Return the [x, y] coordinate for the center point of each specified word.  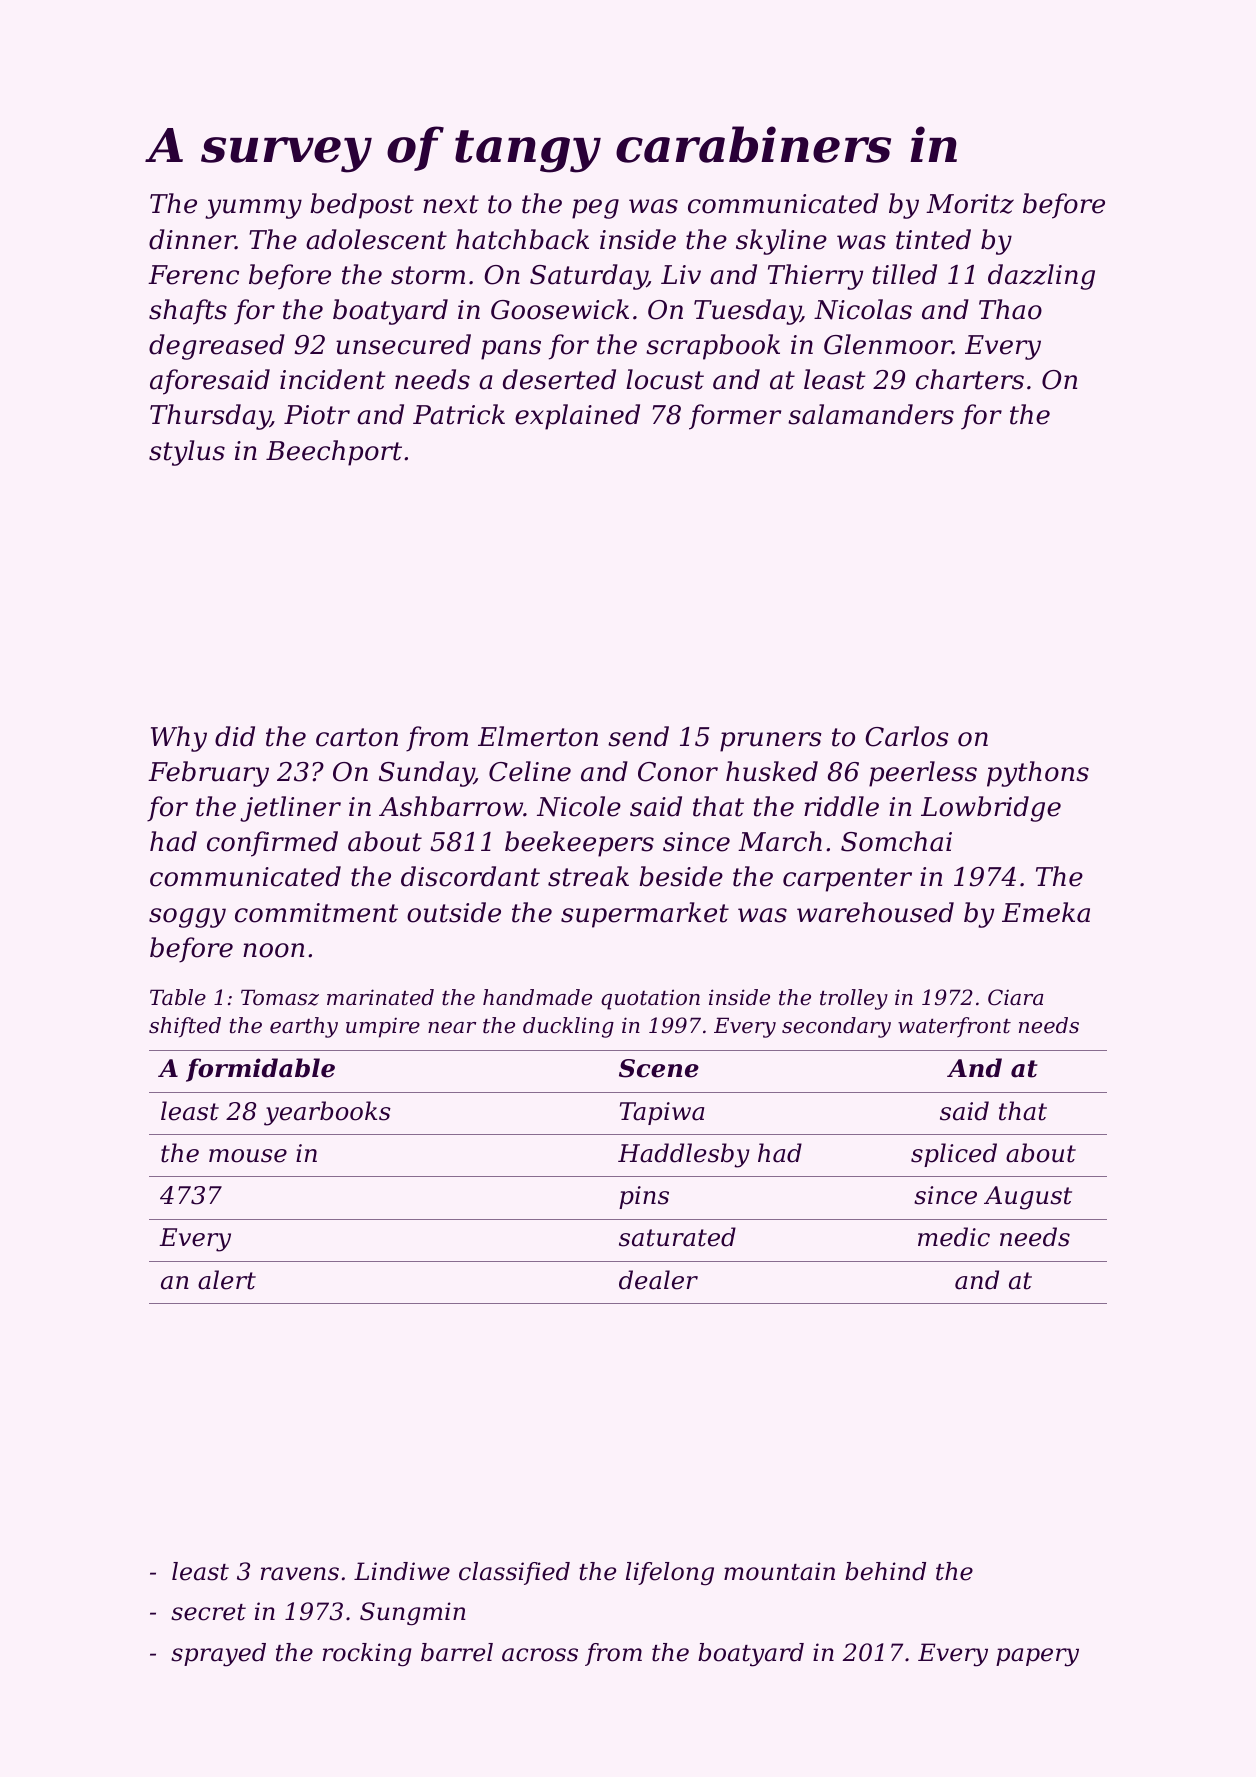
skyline [781, 242]
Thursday [210, 417]
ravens [300, 1574]
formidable [260, 1070]
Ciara [1015, 997]
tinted [933, 239]
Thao [1010, 309]
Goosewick [560, 309]
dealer [658, 1280]
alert [227, 1280]
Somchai [896, 841]
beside [681, 876]
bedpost [362, 206]
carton [357, 737]
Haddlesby [684, 1155]
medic [954, 1237]
